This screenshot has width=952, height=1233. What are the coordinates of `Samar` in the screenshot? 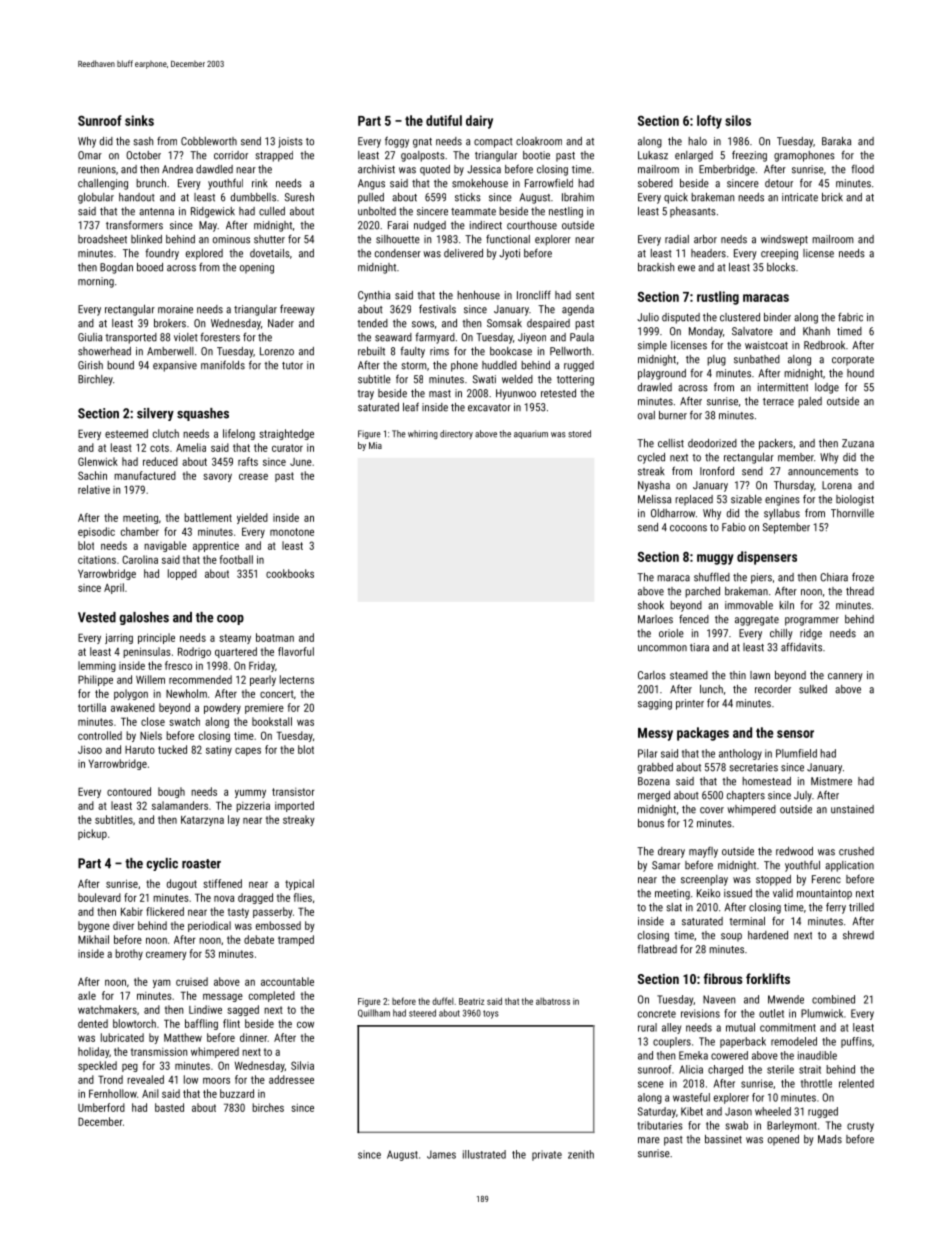 It's located at (666, 865).
